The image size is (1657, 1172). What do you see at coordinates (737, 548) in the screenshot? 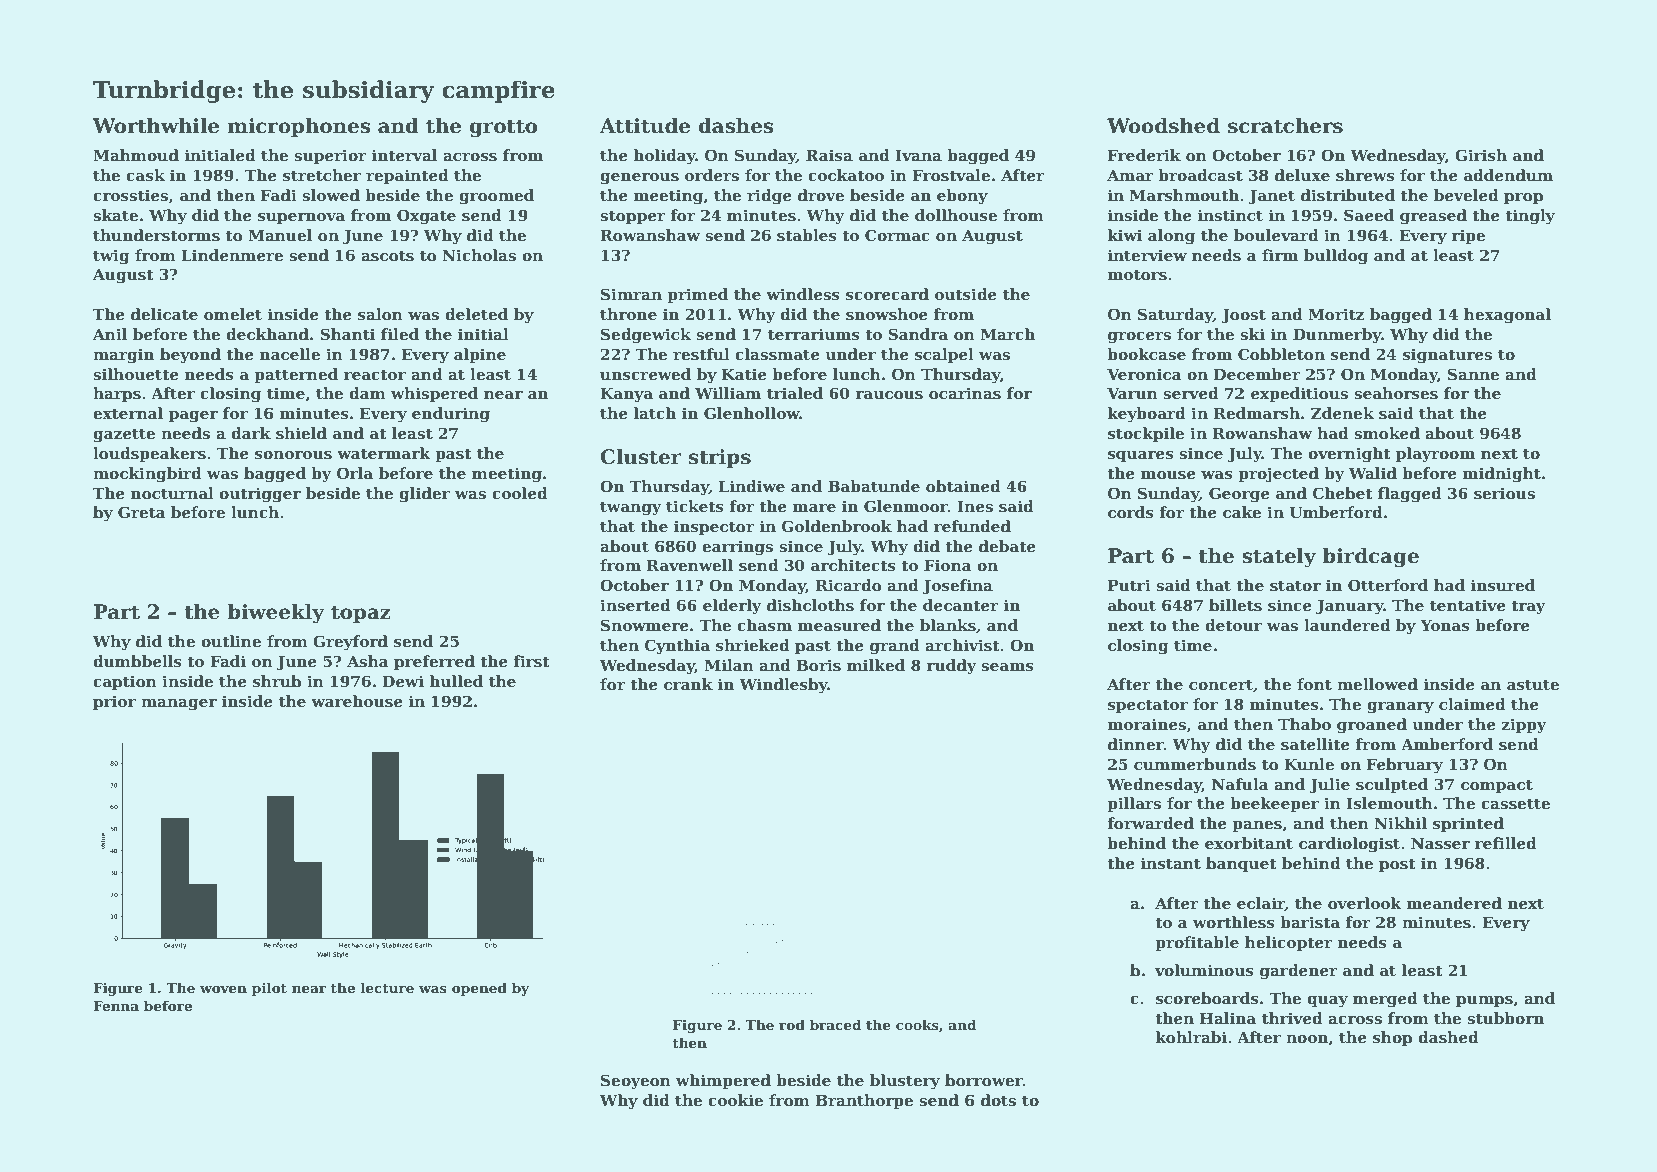
I see `earrings` at bounding box center [737, 548].
